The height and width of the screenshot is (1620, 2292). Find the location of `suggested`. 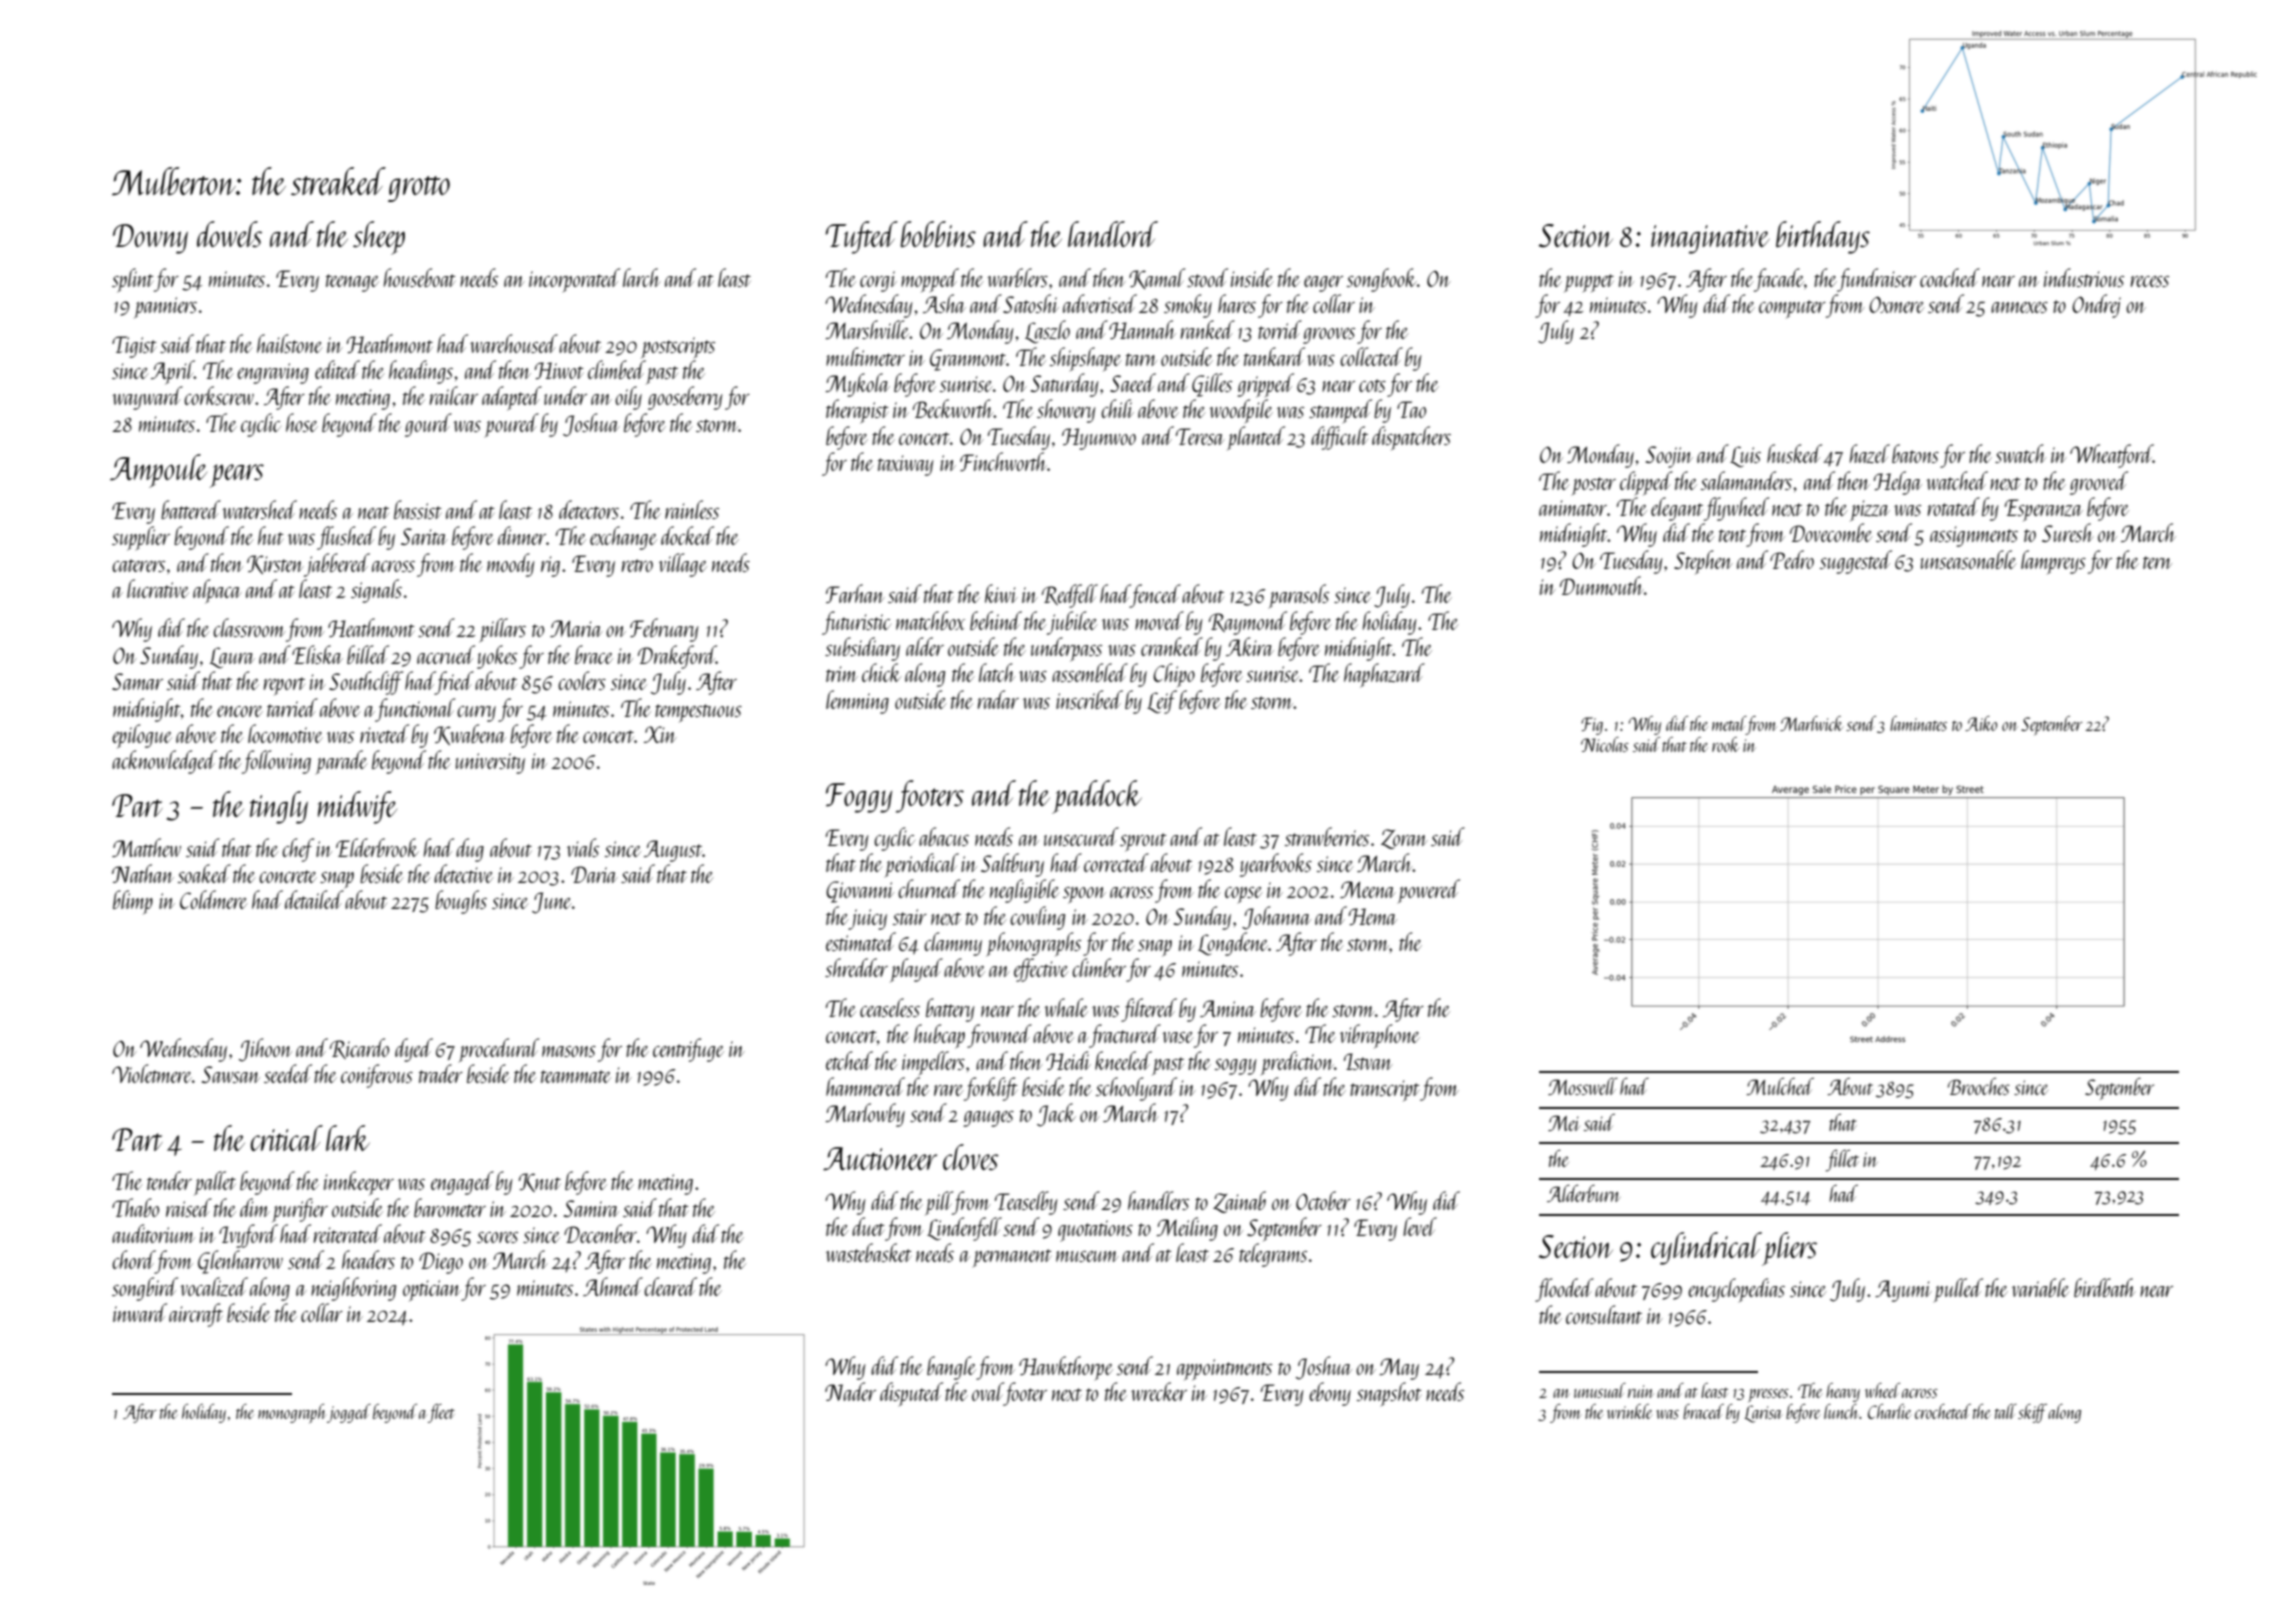

suggested is located at coordinates (1856, 562).
